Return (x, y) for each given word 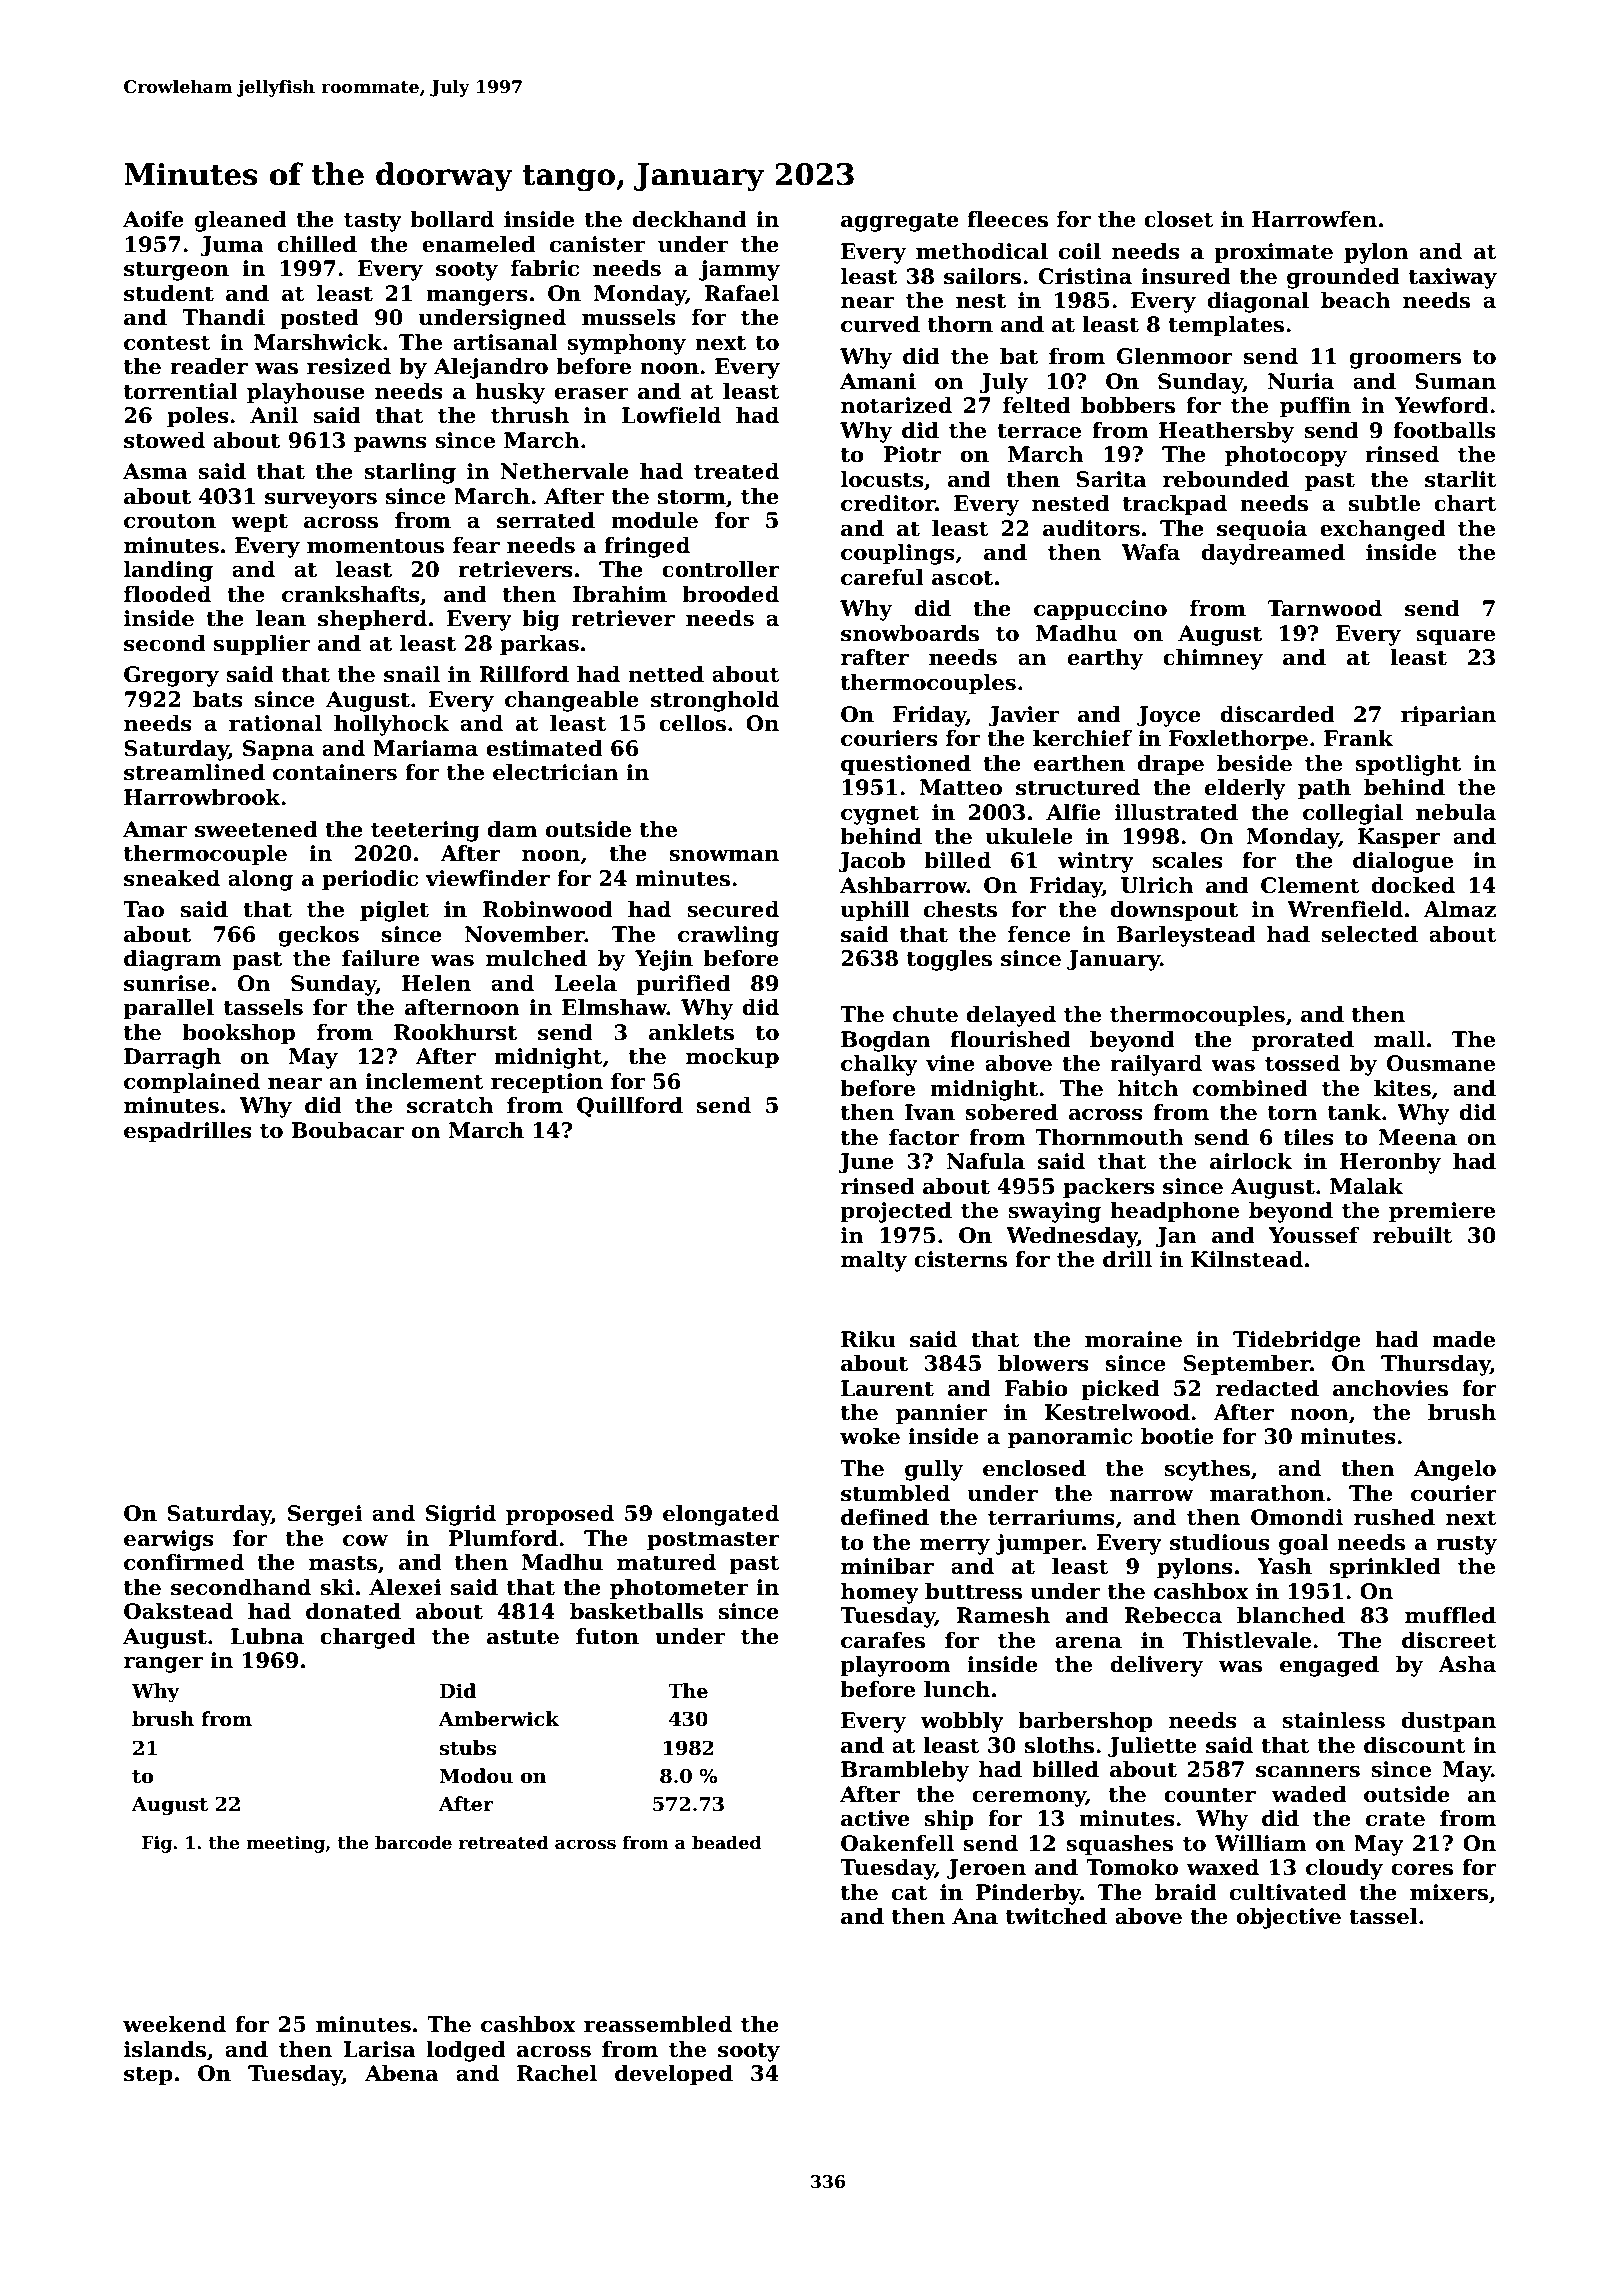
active (875, 1818)
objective (1288, 1918)
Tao (143, 909)
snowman (724, 856)
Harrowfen (1314, 219)
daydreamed (1273, 554)
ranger (163, 1665)
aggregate (900, 222)
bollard (452, 219)
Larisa (379, 2049)
